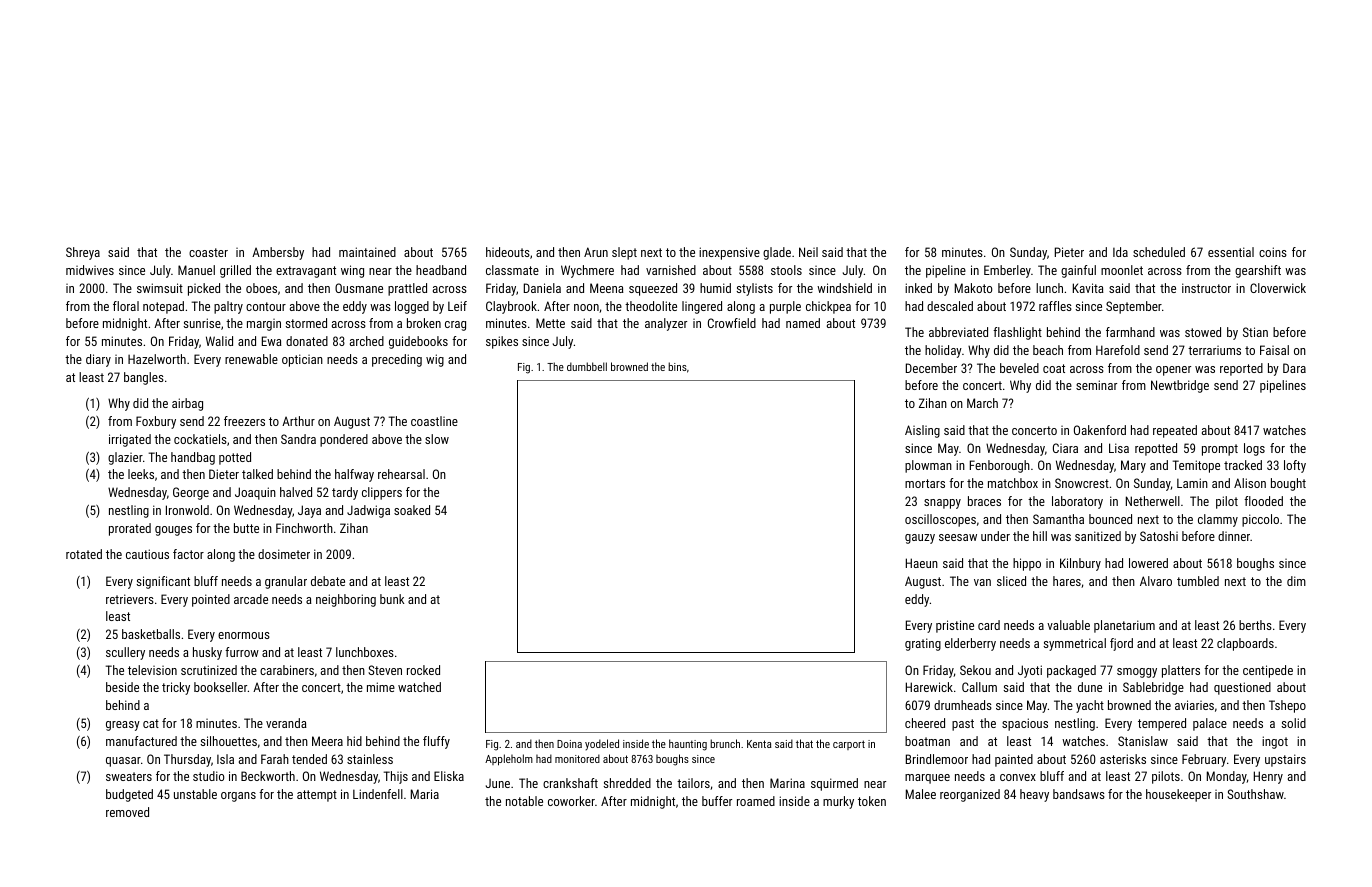 The height and width of the page is (887, 1372). I want to click on removed, so click(127, 812).
